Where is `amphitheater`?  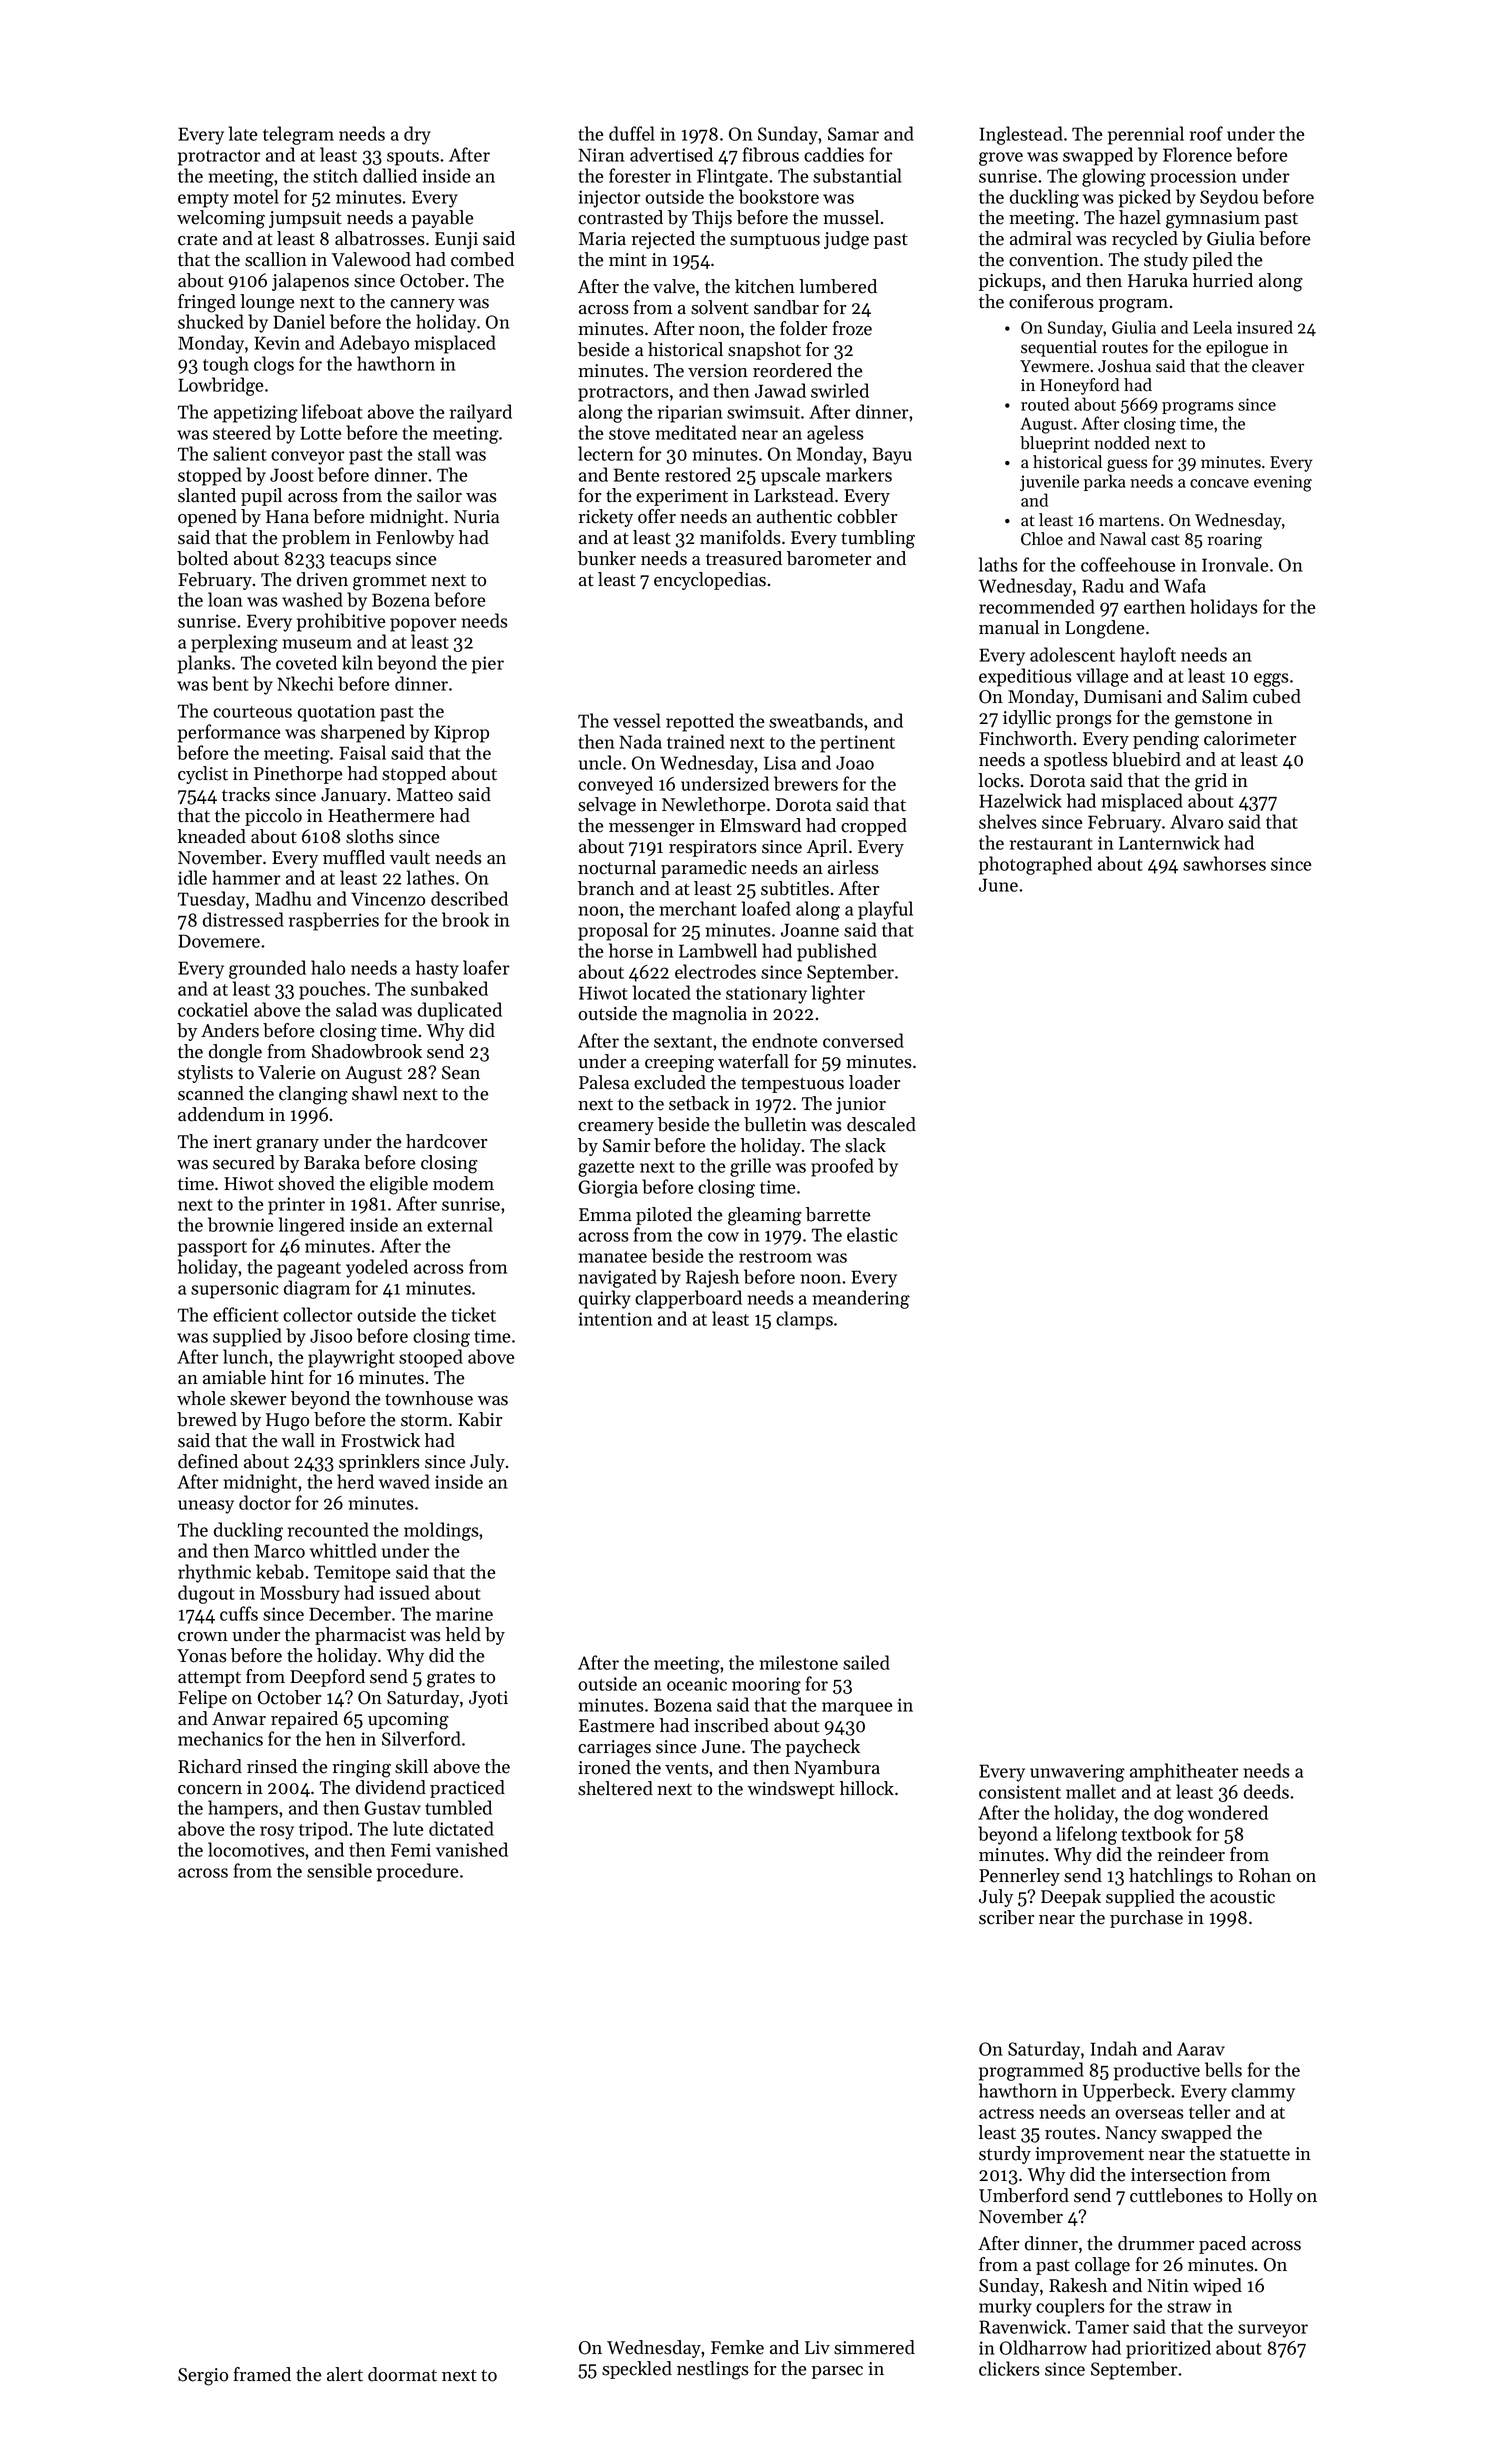 amphitheater is located at coordinates (1184, 1772).
